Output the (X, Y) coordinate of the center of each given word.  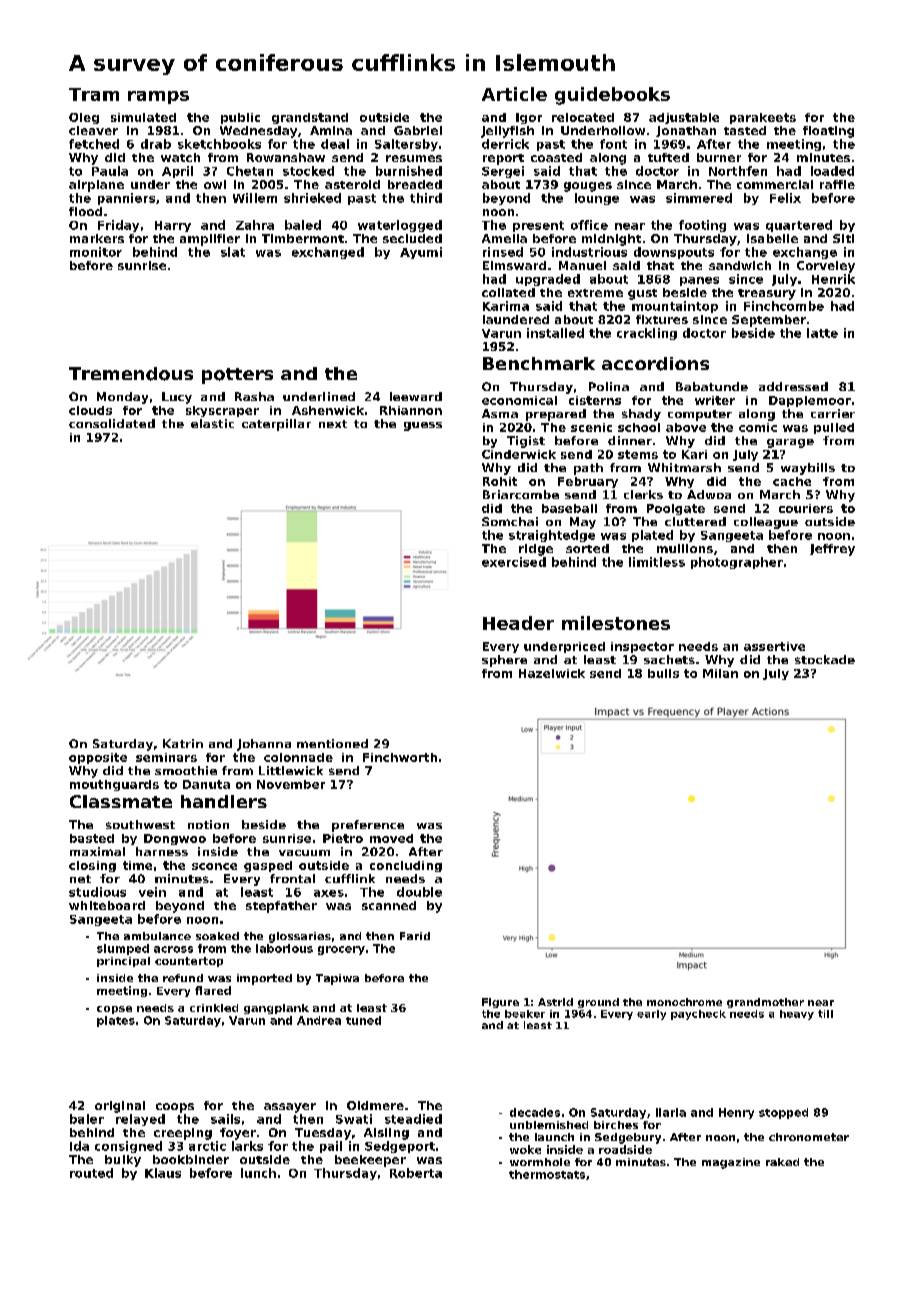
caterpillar (276, 425)
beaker (525, 1014)
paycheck (698, 1015)
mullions (685, 548)
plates (116, 1021)
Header (518, 623)
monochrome (684, 1002)
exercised (514, 562)
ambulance (157, 936)
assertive (774, 646)
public (240, 118)
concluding (406, 866)
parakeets (763, 118)
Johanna (264, 745)
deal (335, 144)
